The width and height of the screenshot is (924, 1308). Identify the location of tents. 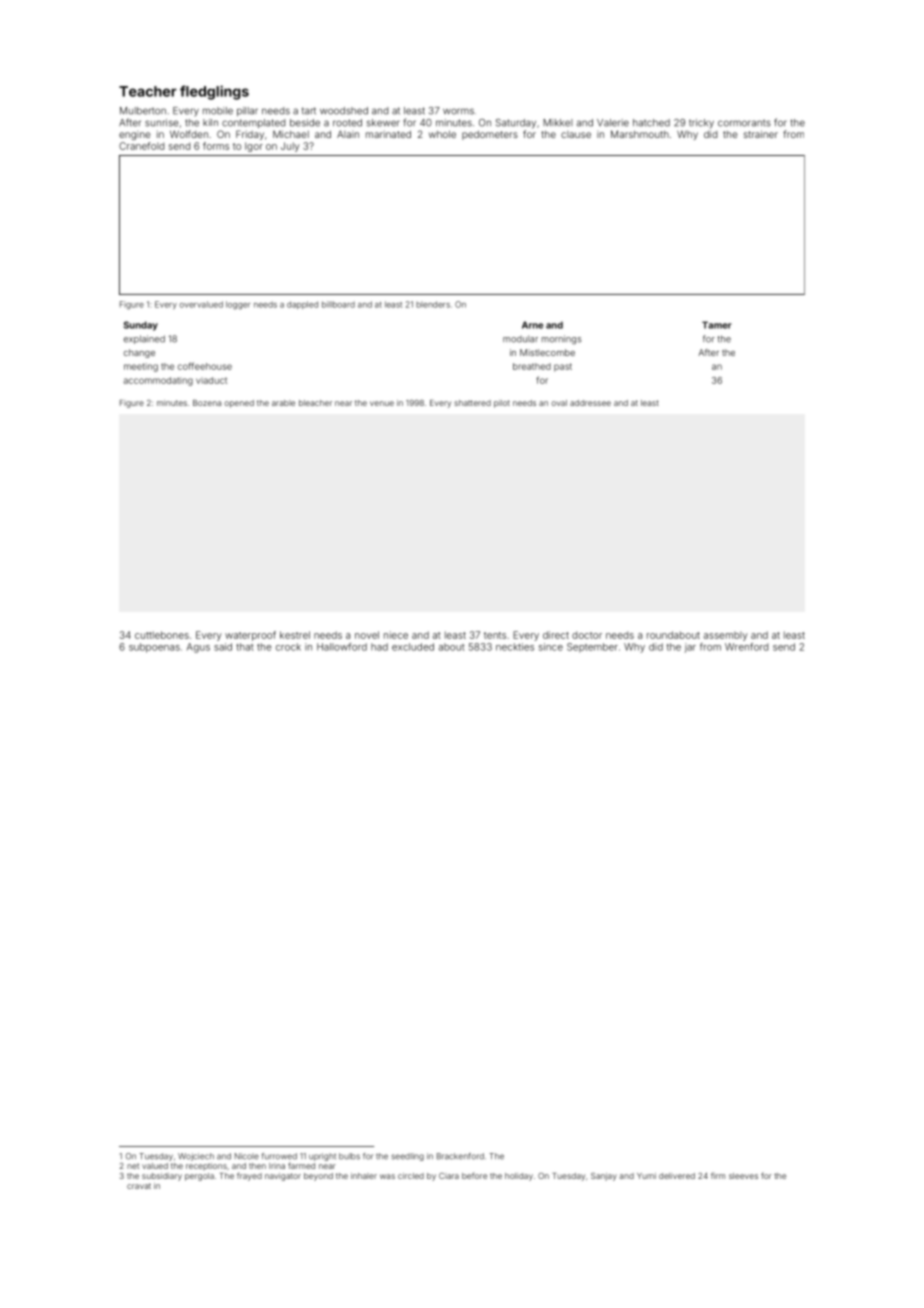
(495, 635).
